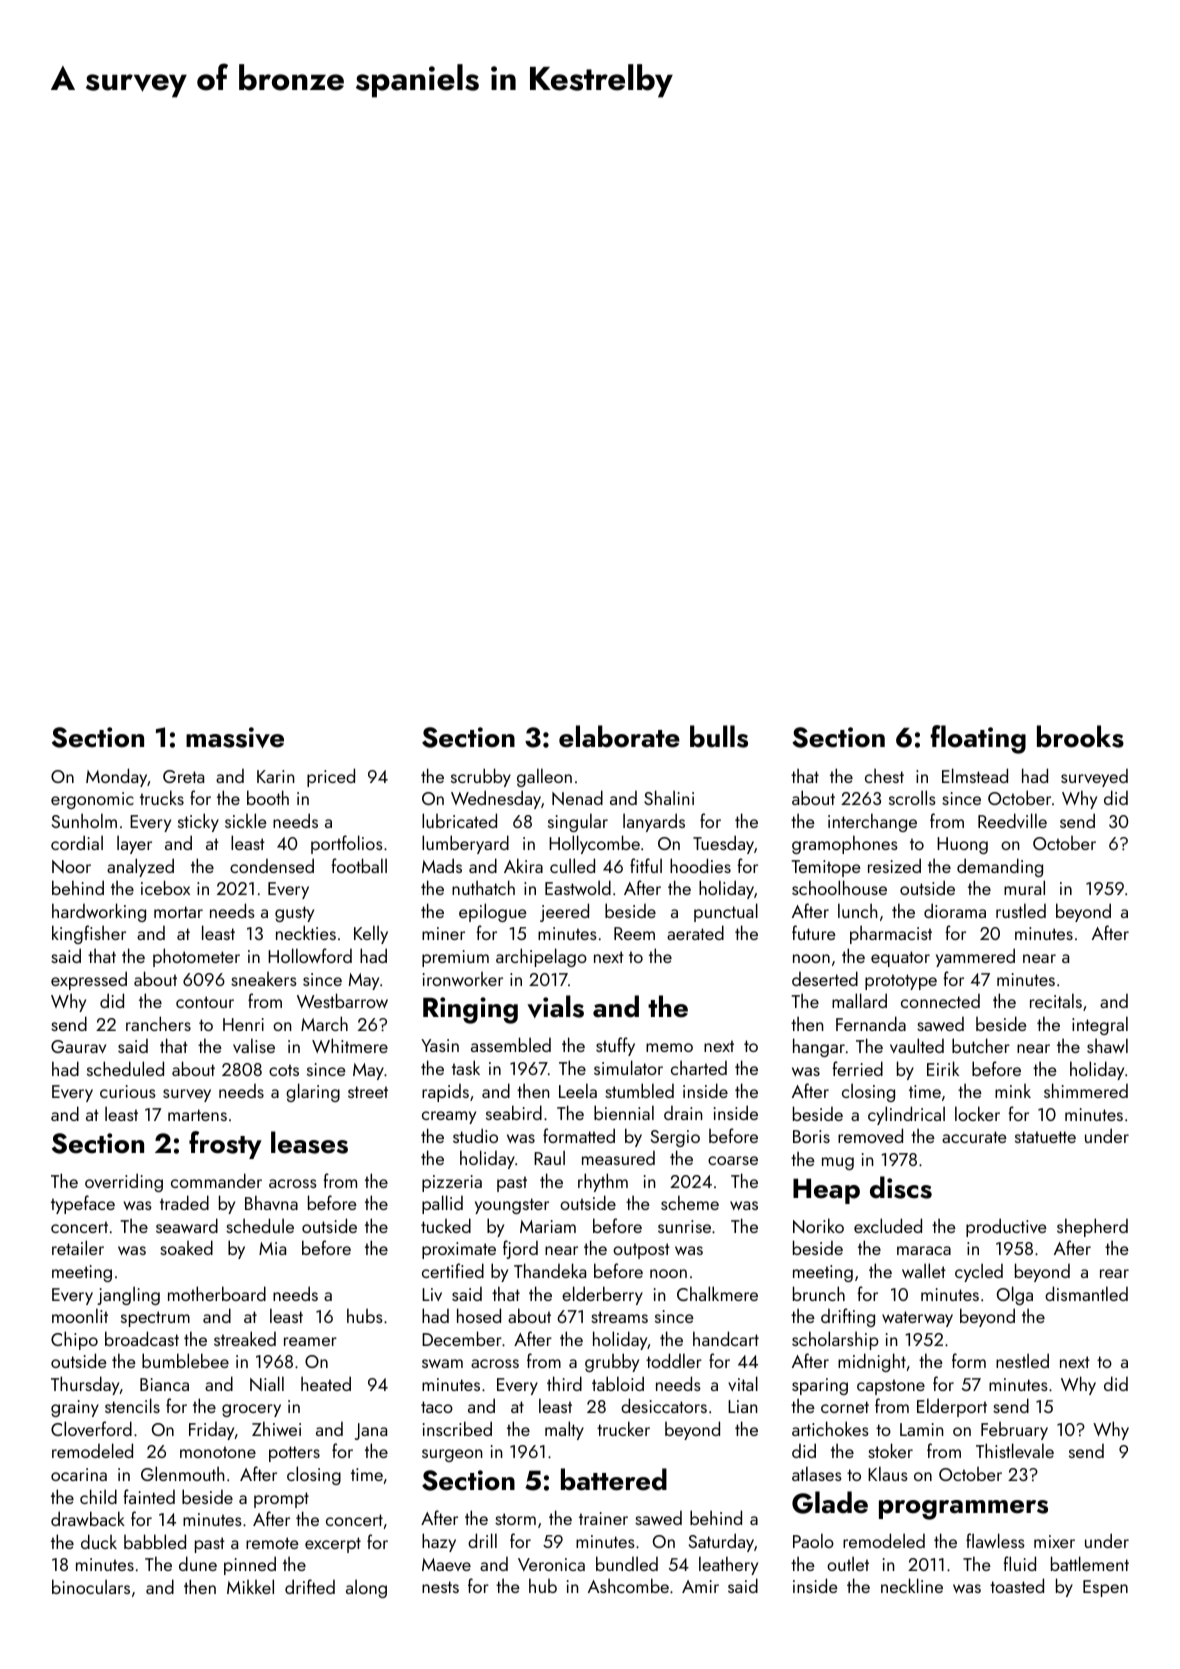  I want to click on nests, so click(440, 1587).
